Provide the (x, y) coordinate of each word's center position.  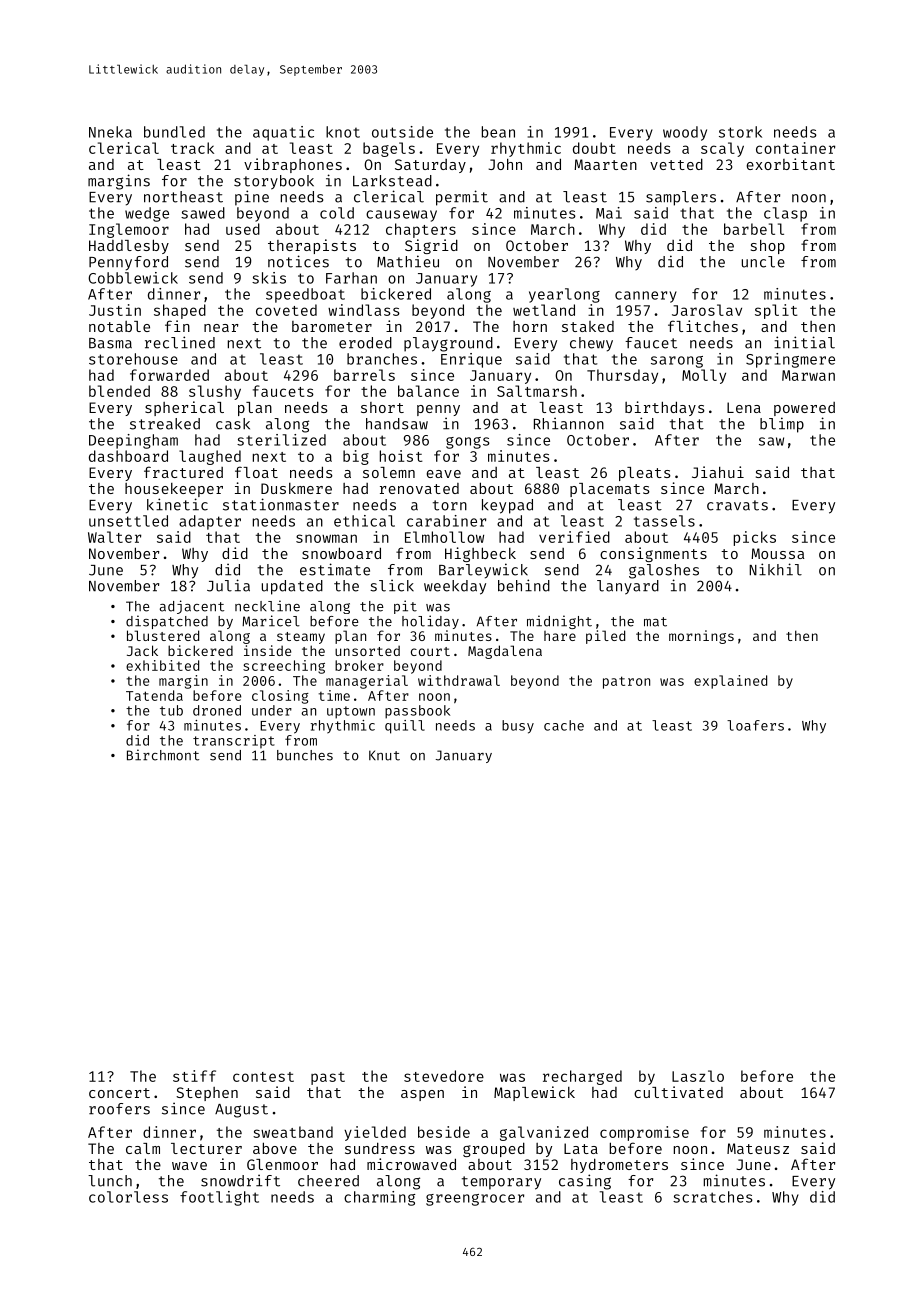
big (356, 457)
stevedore (444, 1076)
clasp (785, 214)
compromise (644, 1133)
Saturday (430, 166)
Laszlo (698, 1076)
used (243, 229)
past (328, 1078)
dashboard (128, 456)
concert (119, 1093)
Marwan (808, 375)
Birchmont (163, 755)
